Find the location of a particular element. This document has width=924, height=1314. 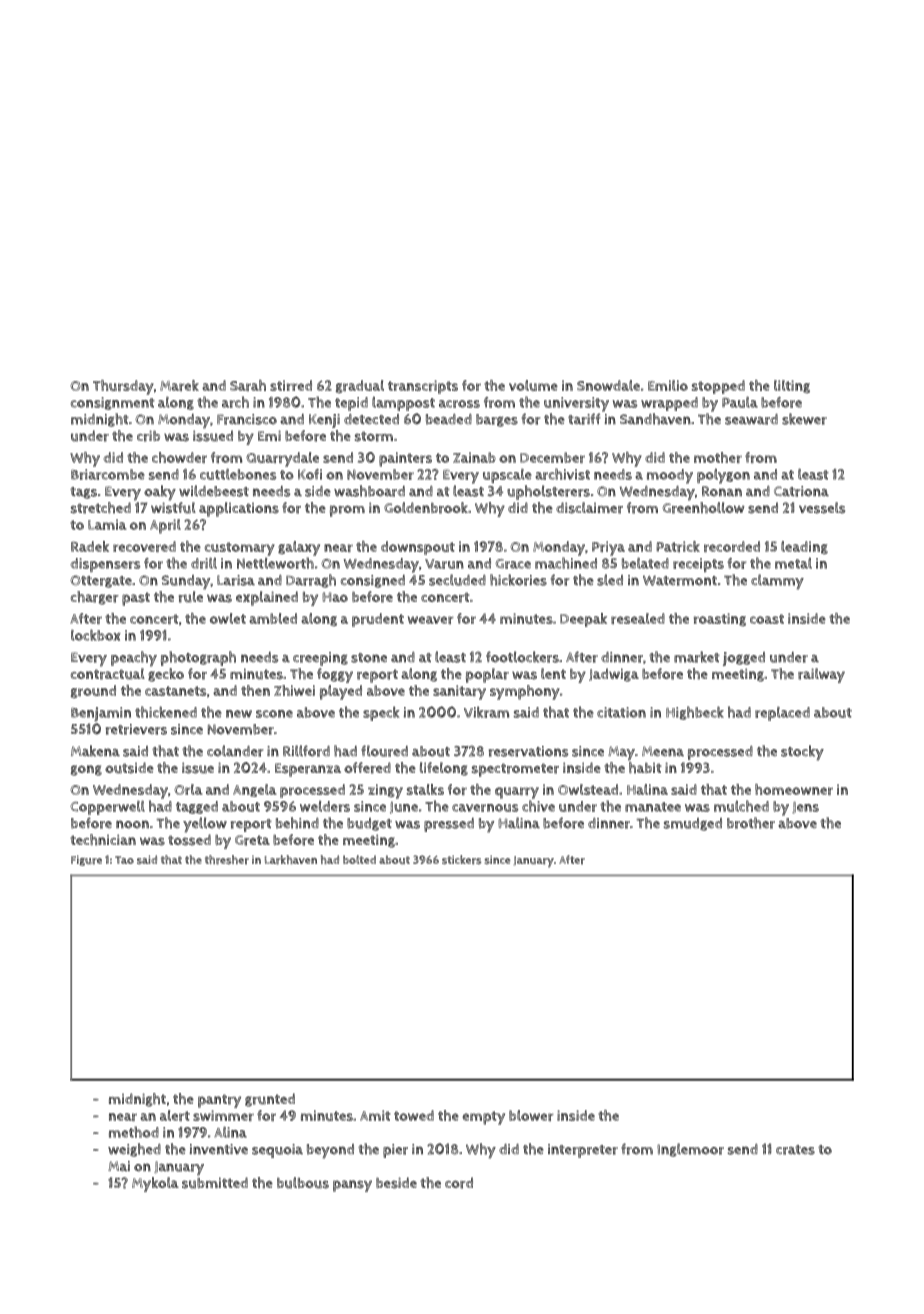

Esperanza is located at coordinates (308, 770).
